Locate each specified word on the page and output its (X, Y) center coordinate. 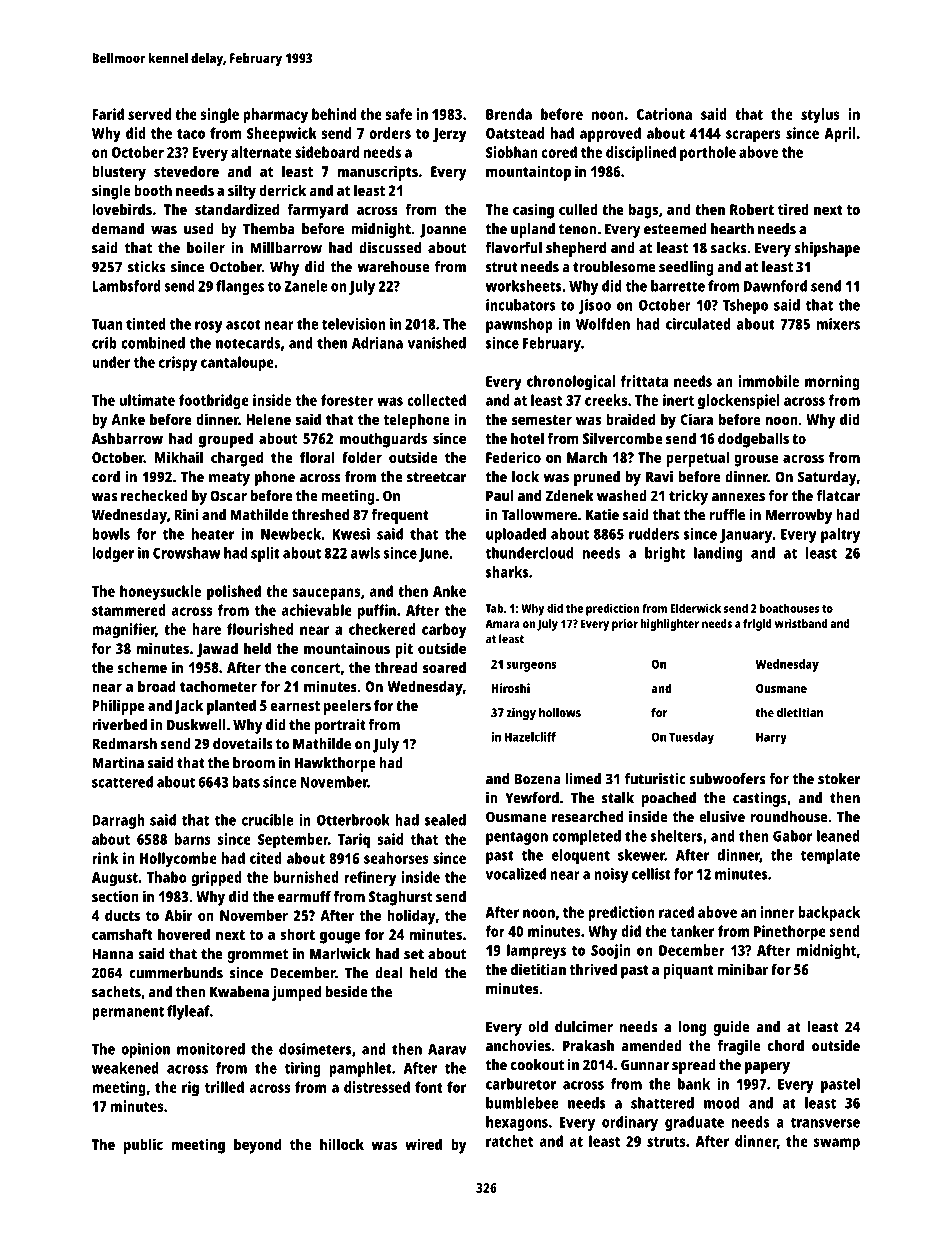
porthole (708, 154)
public (143, 1146)
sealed (445, 820)
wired (423, 1144)
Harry (771, 738)
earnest (295, 706)
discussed (390, 248)
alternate (261, 152)
